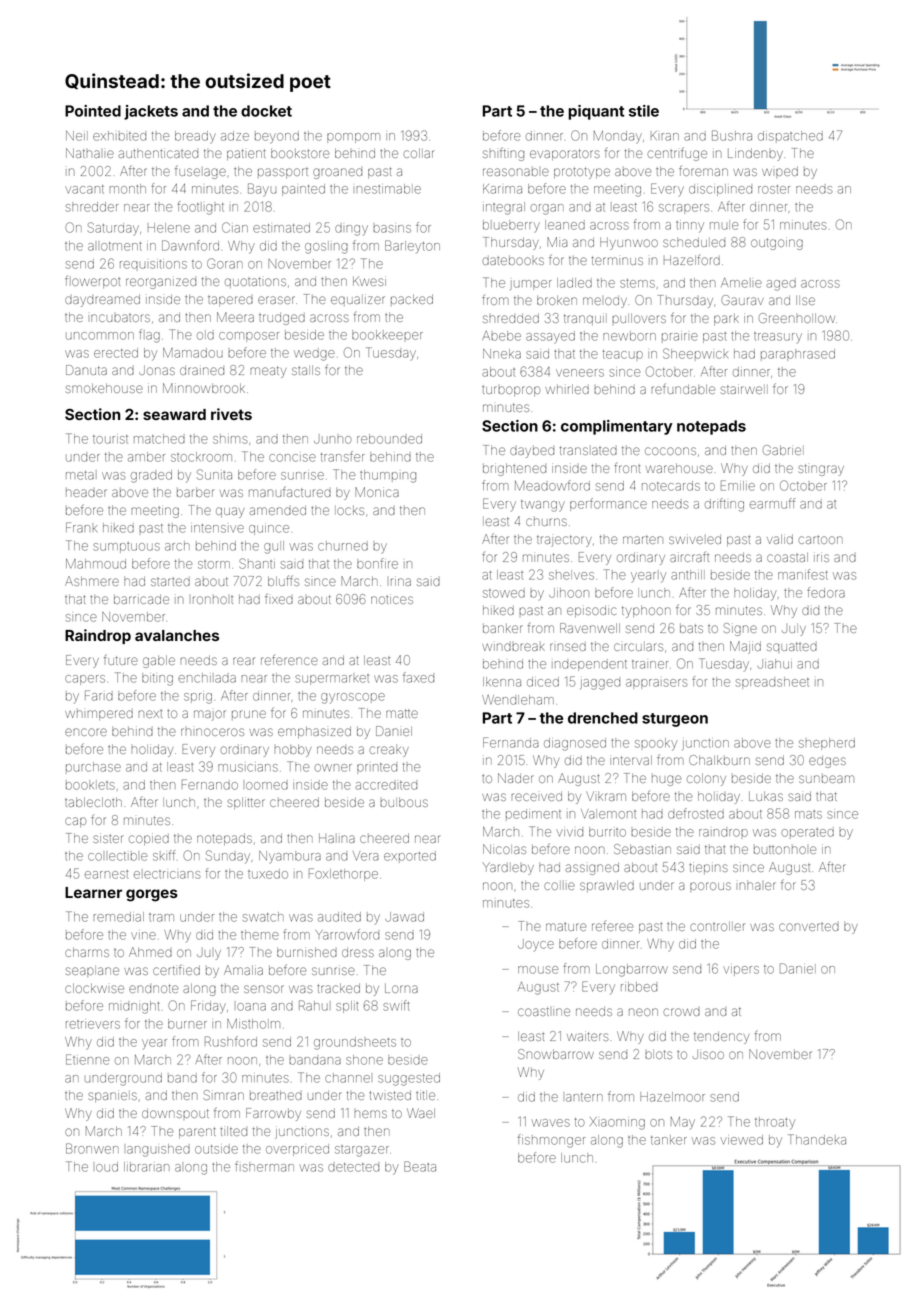 This page has width=924, height=1308. What do you see at coordinates (533, 815) in the page?
I see `pediment` at bounding box center [533, 815].
